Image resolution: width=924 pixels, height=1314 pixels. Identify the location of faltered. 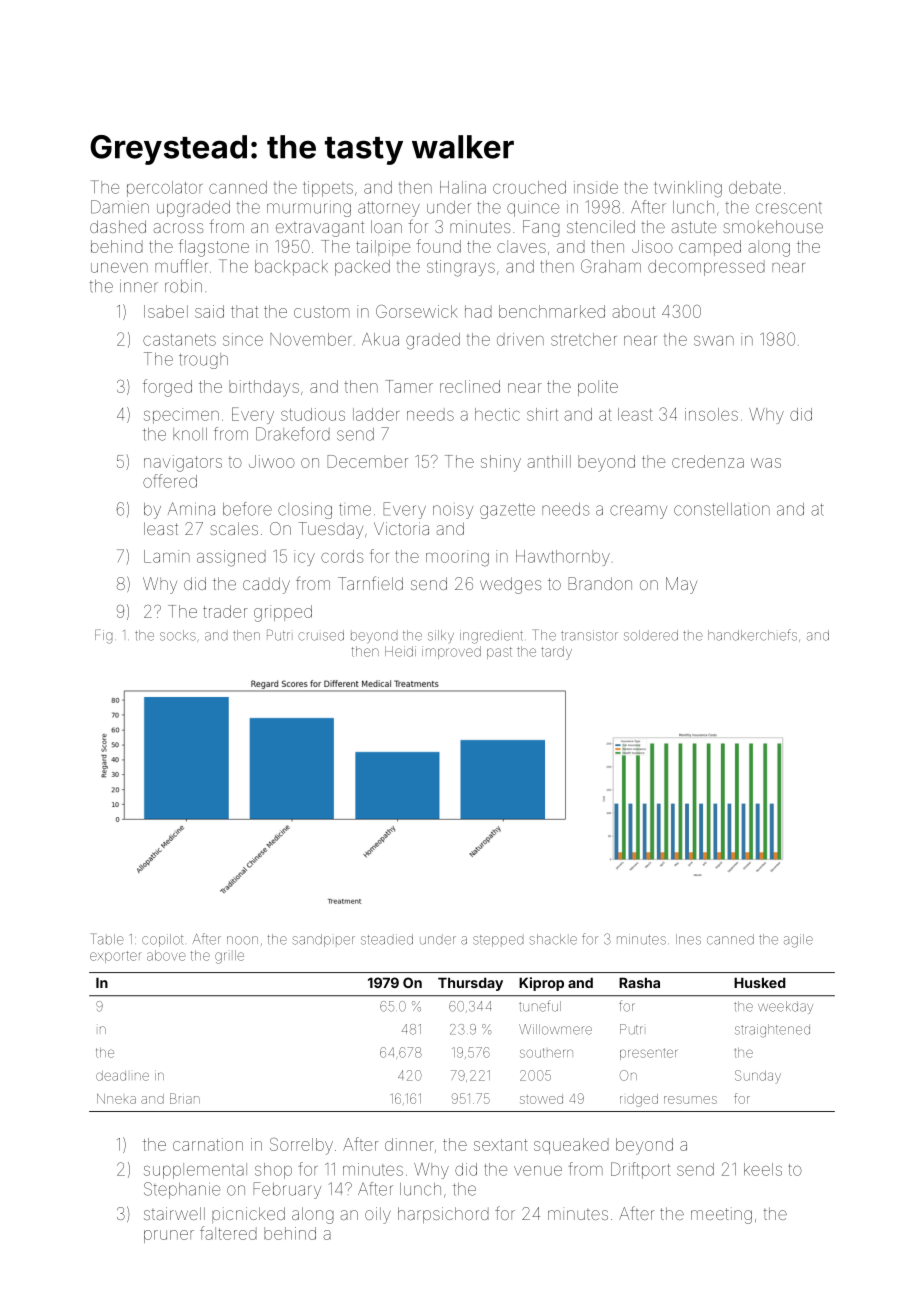
(228, 1233).
